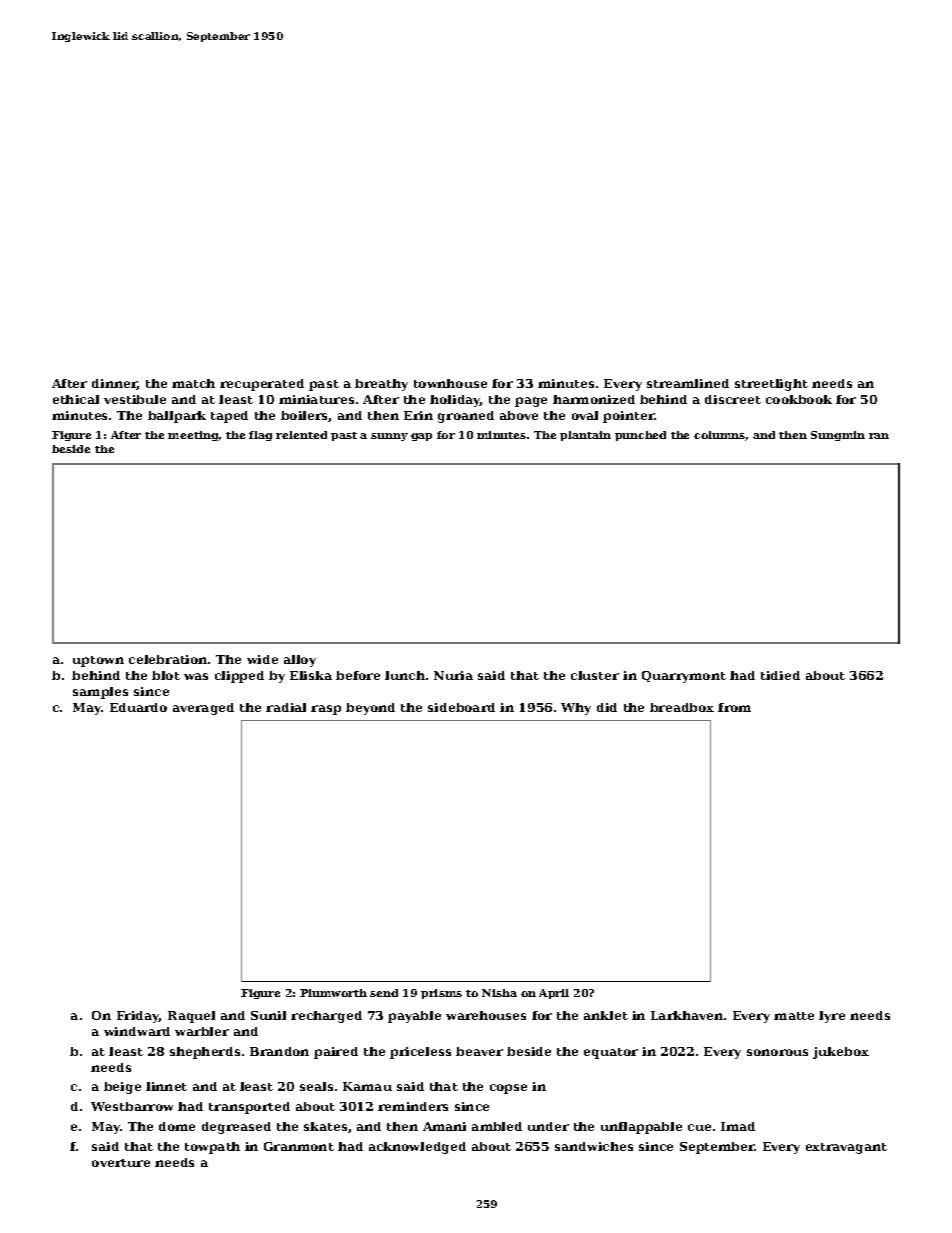  I want to click on sideboard, so click(461, 707).
